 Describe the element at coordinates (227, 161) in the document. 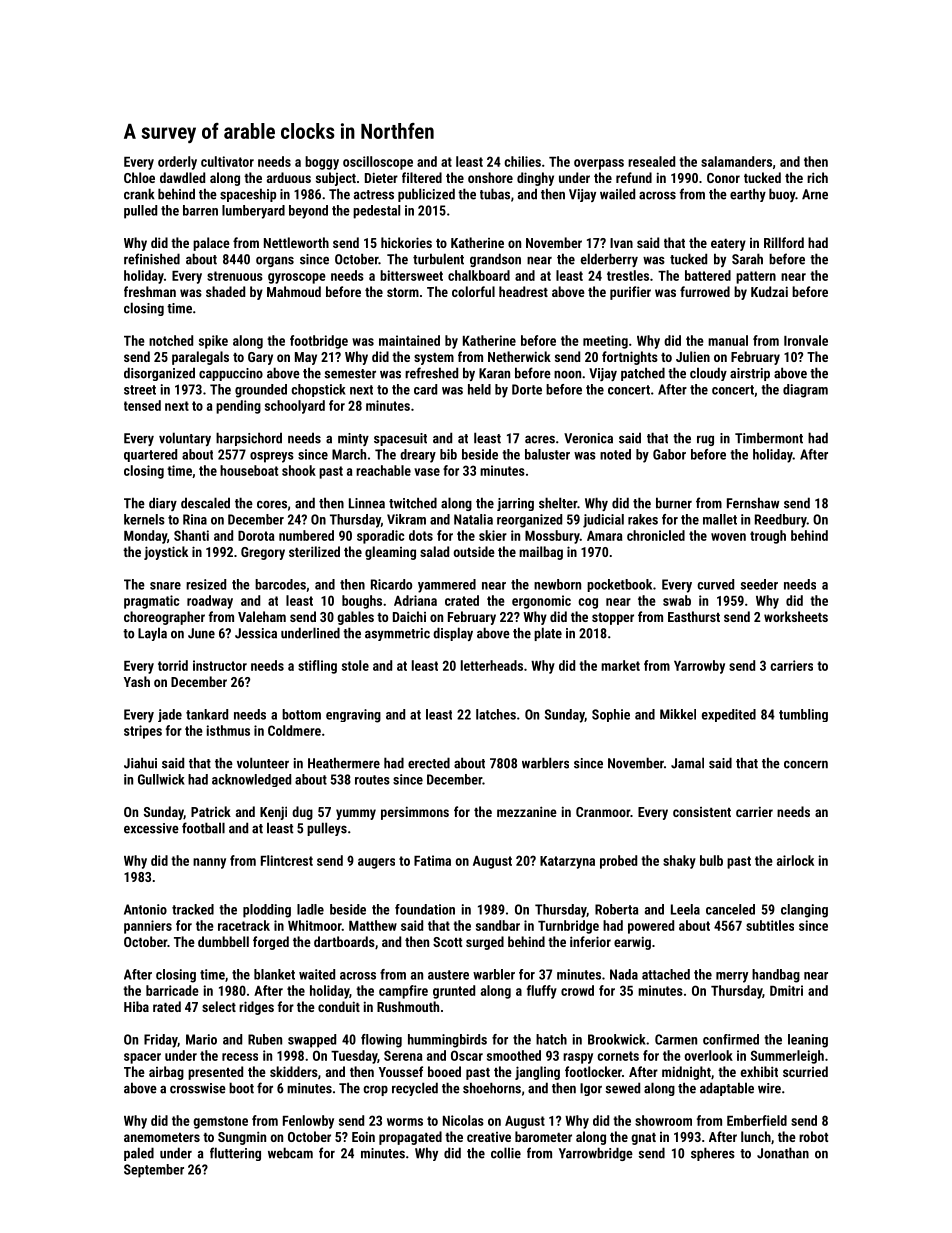

I see `cultivator` at that location.
